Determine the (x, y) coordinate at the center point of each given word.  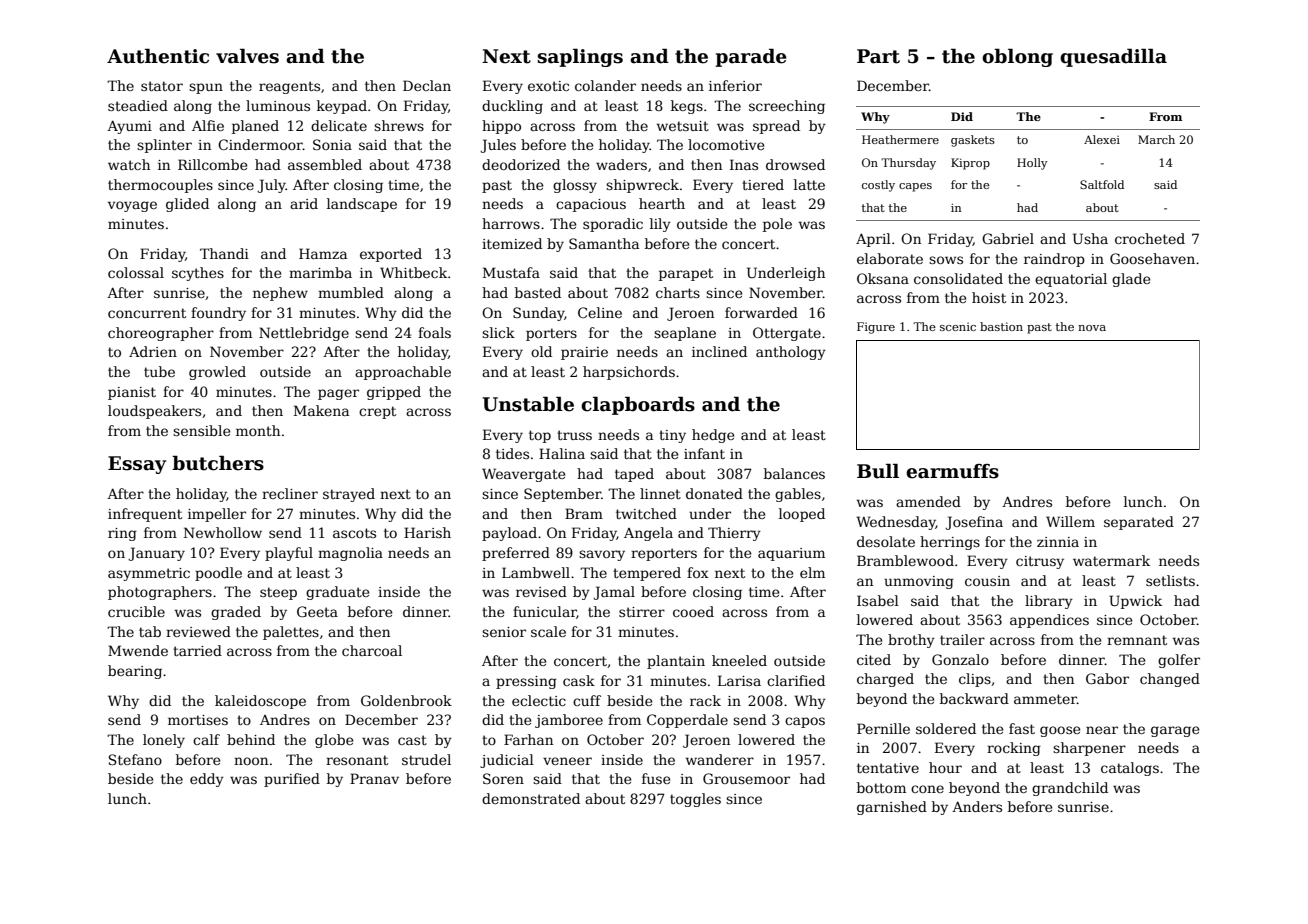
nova (1092, 328)
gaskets (973, 141)
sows (946, 260)
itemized (512, 243)
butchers (218, 463)
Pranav (374, 778)
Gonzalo (960, 659)
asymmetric (149, 574)
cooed (693, 611)
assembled (325, 164)
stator (162, 86)
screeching (787, 107)
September (562, 495)
